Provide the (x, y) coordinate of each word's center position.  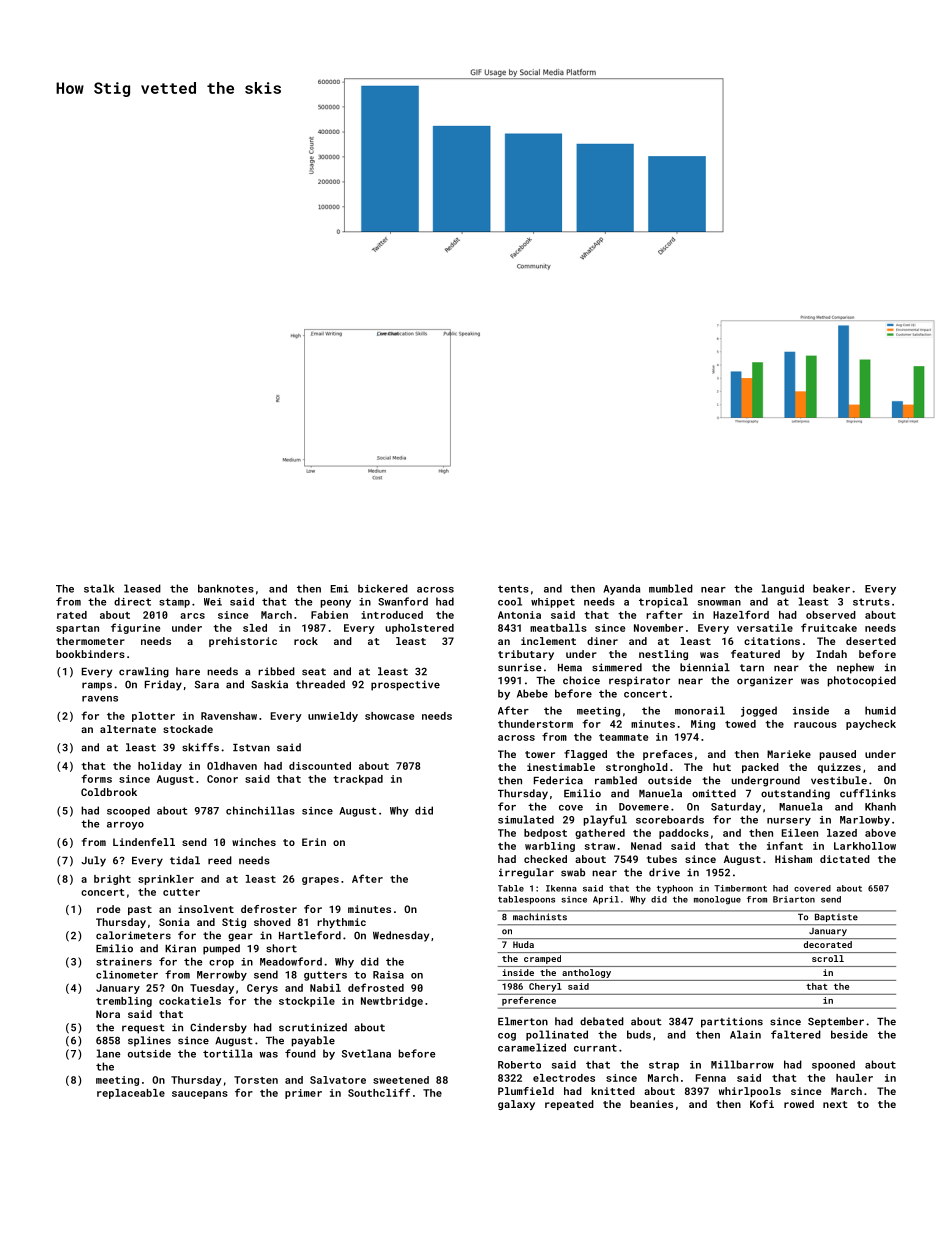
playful (605, 820)
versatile (765, 628)
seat (314, 672)
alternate (128, 729)
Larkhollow (865, 846)
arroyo (125, 826)
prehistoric (243, 642)
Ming (703, 725)
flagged (585, 755)
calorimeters (133, 935)
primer (303, 1094)
